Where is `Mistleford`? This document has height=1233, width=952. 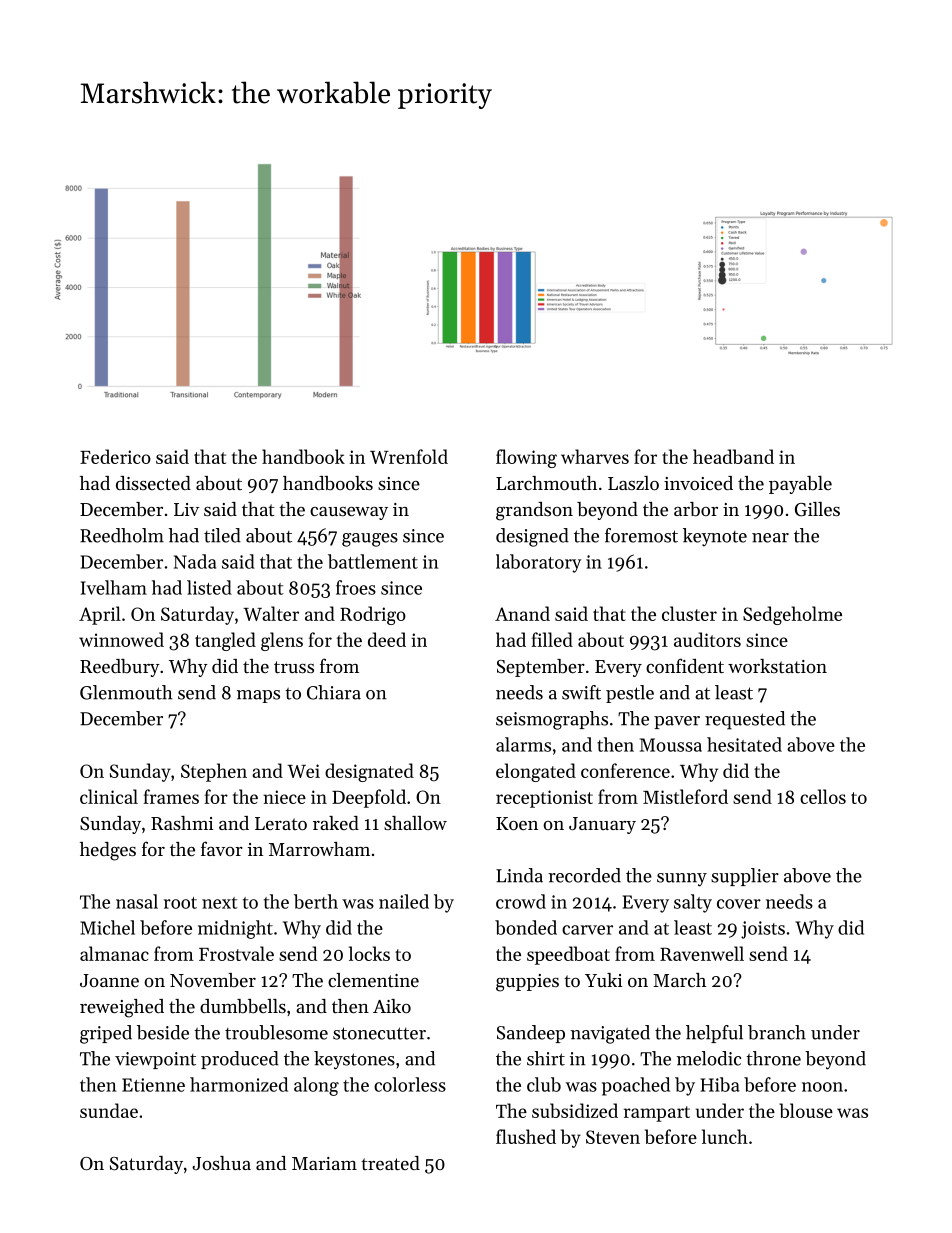 Mistleford is located at coordinates (685, 796).
